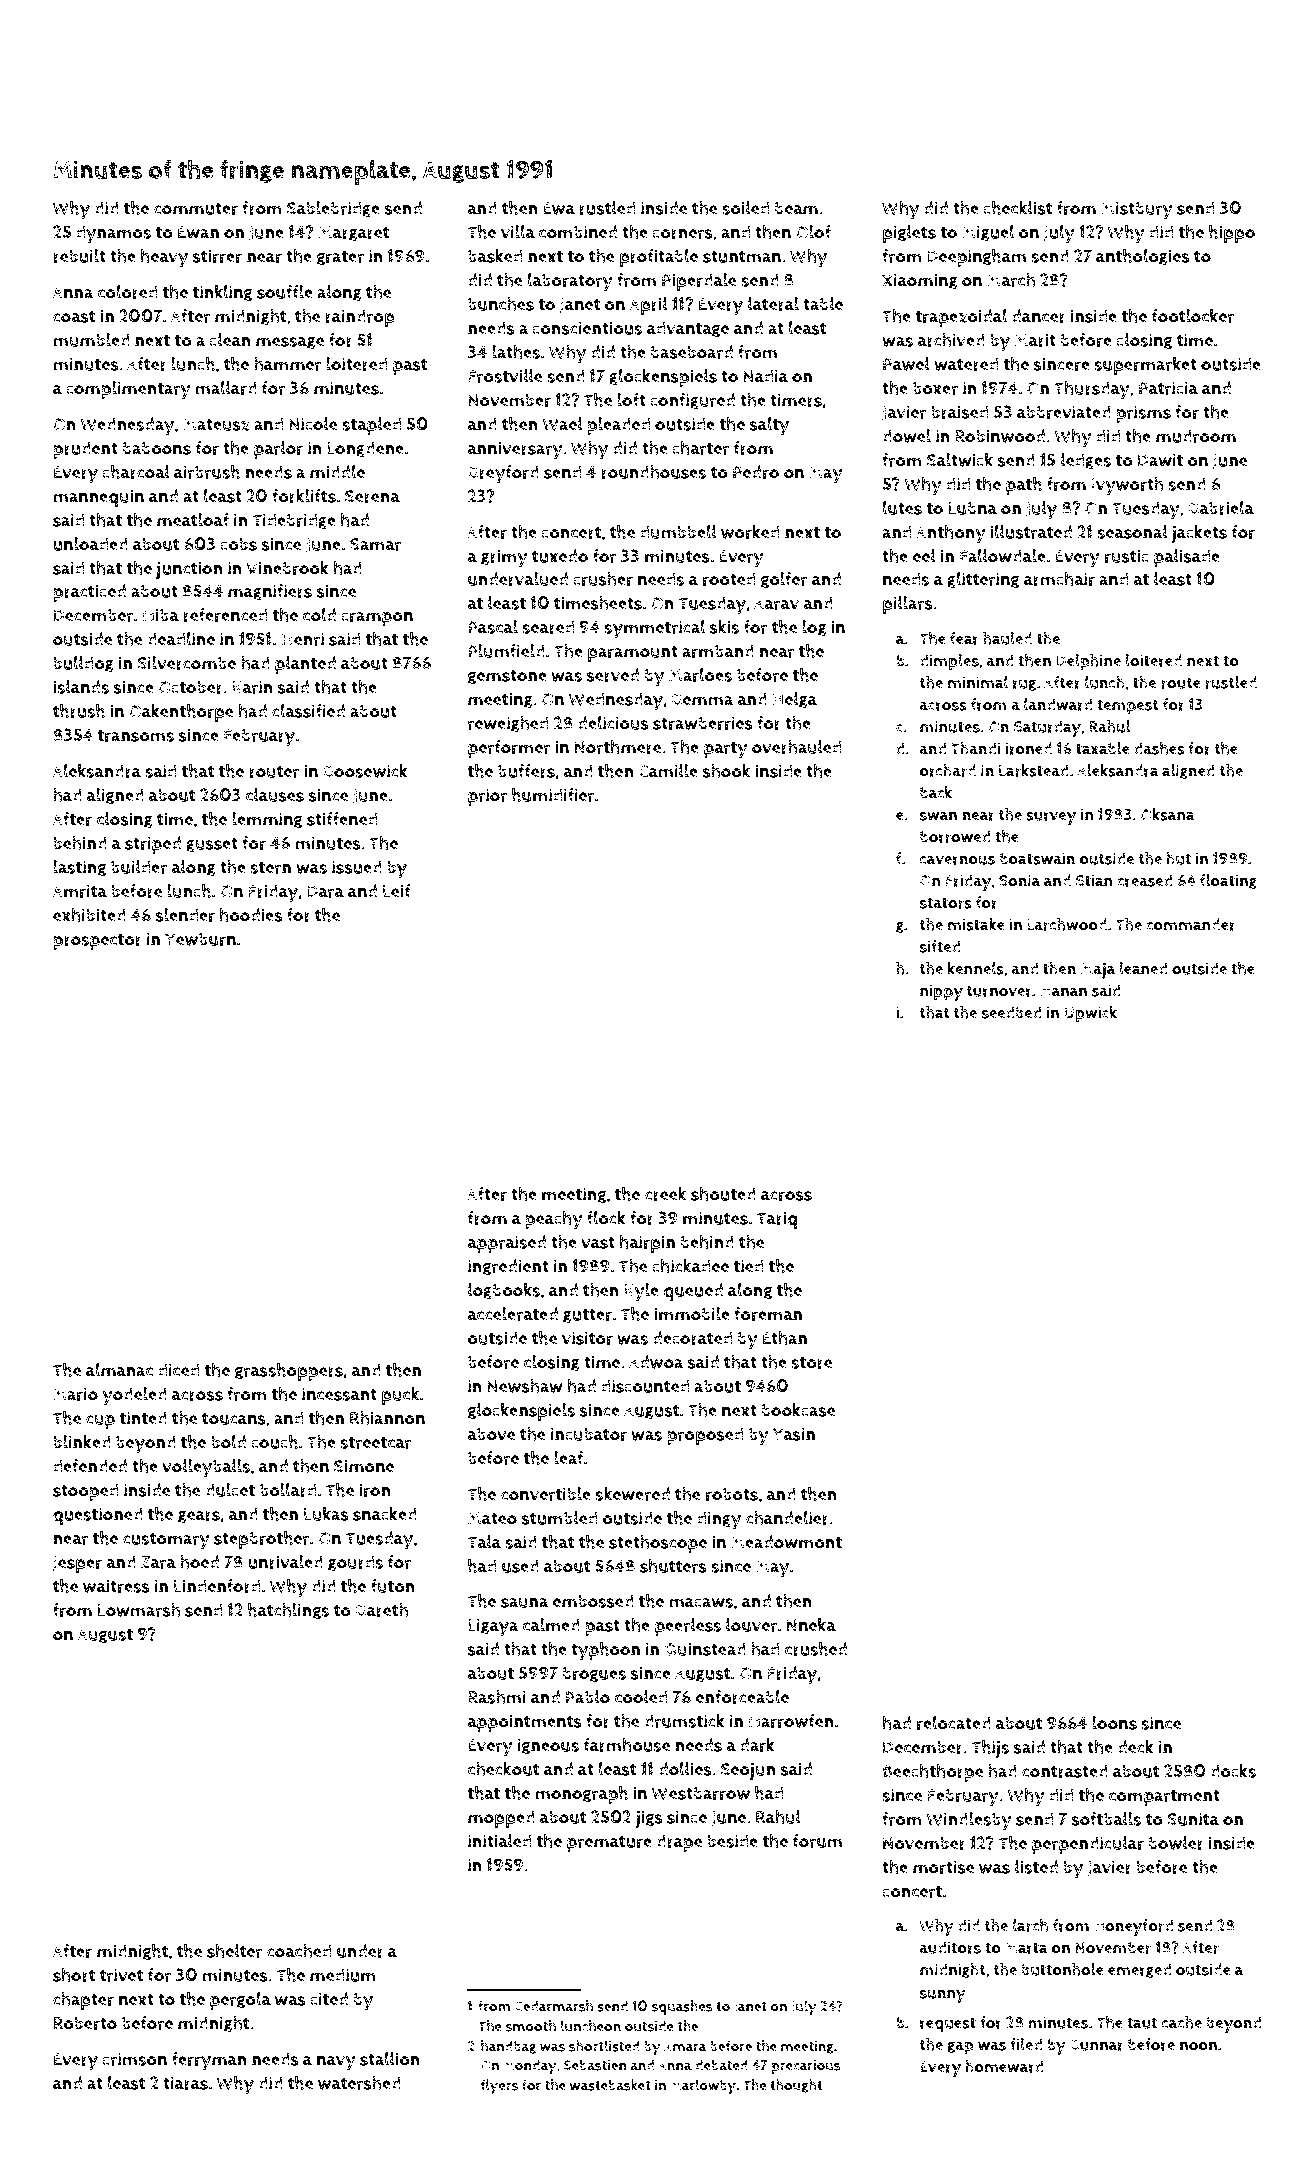 The height and width of the page is (2168, 1316). I want to click on hippo, so click(1232, 234).
